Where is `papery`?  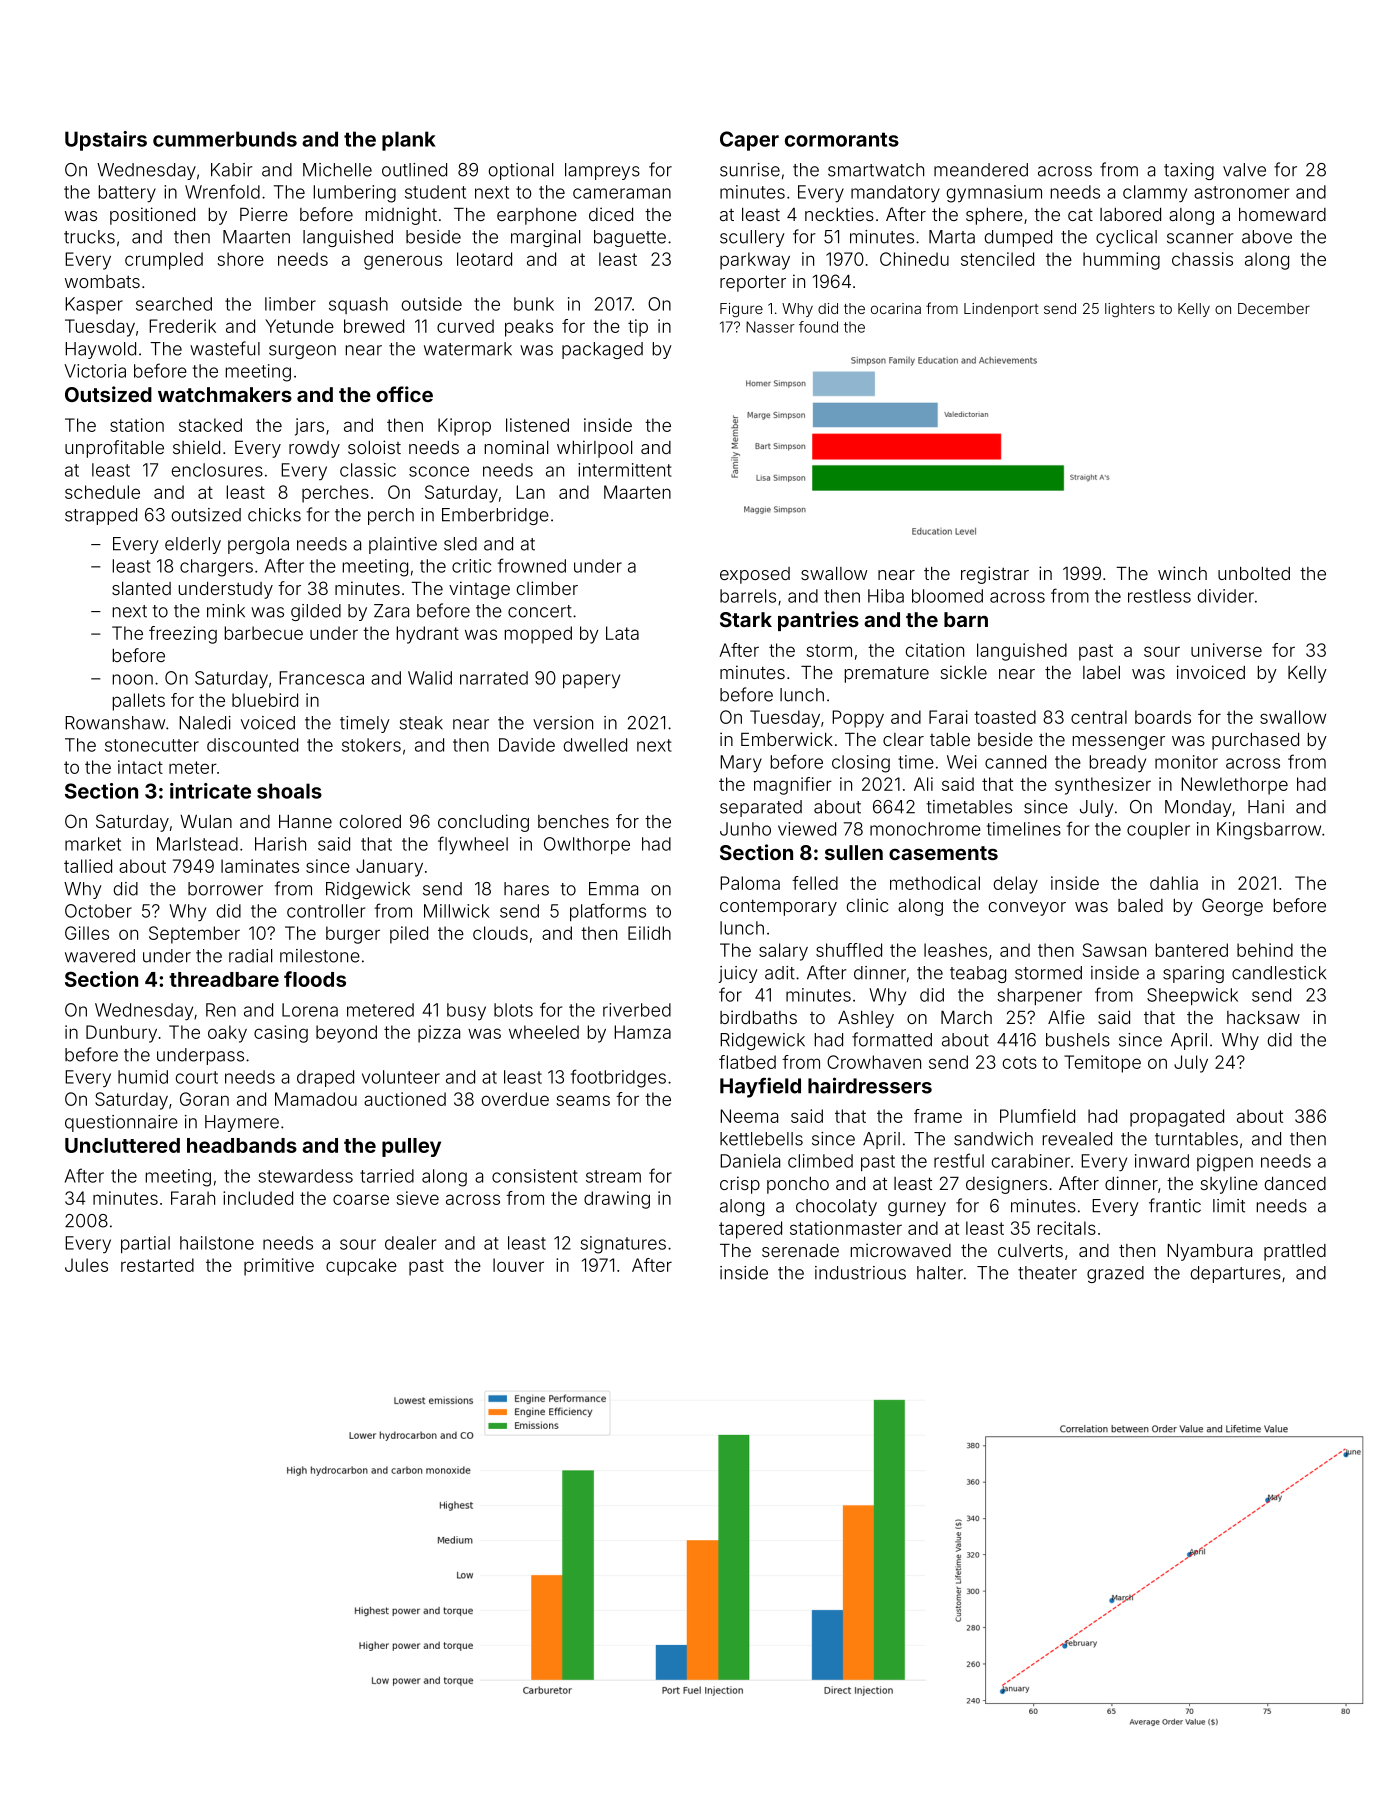 papery is located at coordinates (591, 681).
